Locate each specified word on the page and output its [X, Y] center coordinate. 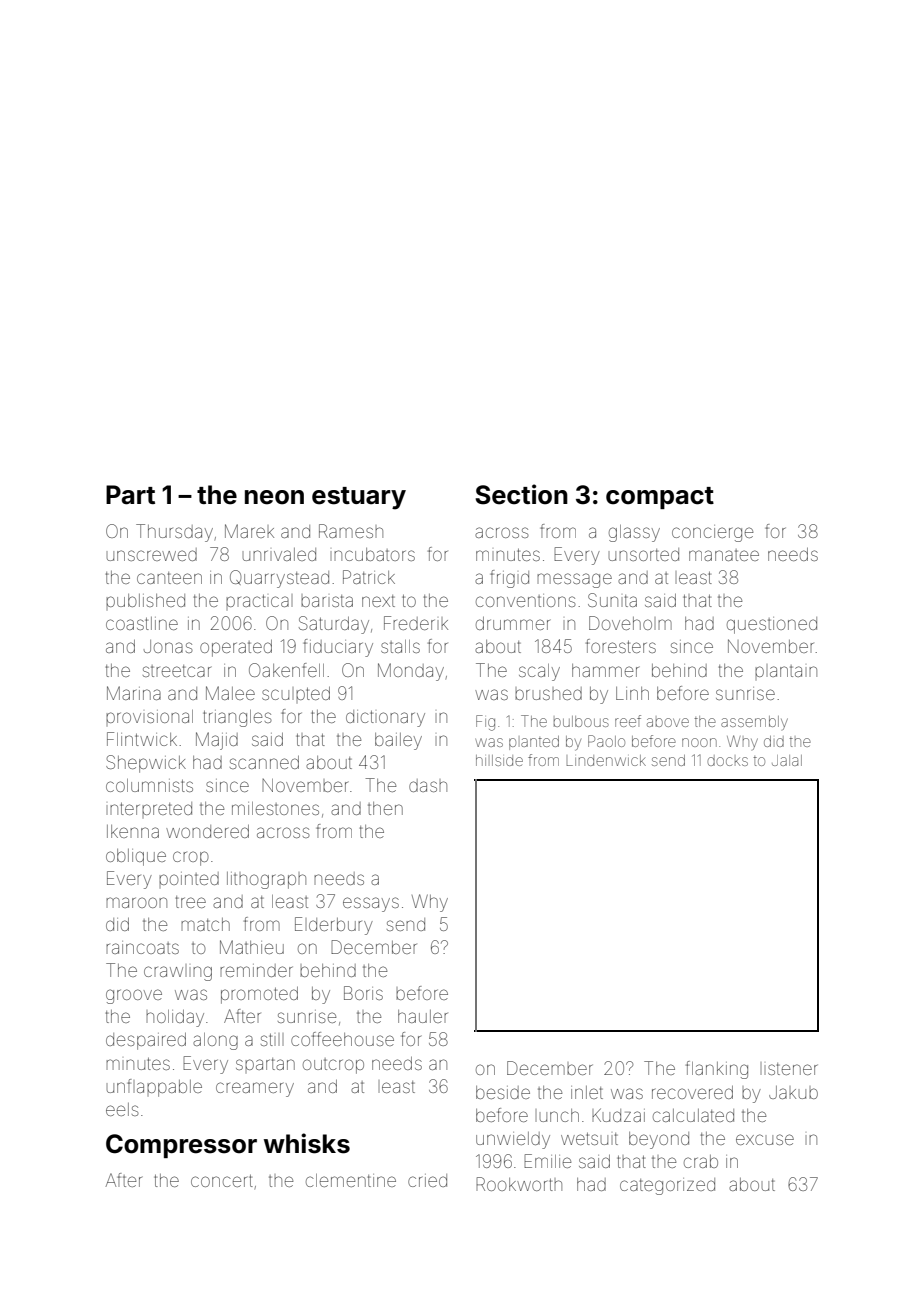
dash [428, 785]
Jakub [793, 1092]
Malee [230, 693]
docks [727, 760]
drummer [513, 623]
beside [503, 1092]
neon [274, 497]
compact [660, 498]
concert [222, 1180]
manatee [724, 555]
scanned [264, 762]
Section [522, 494]
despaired [146, 1041]
